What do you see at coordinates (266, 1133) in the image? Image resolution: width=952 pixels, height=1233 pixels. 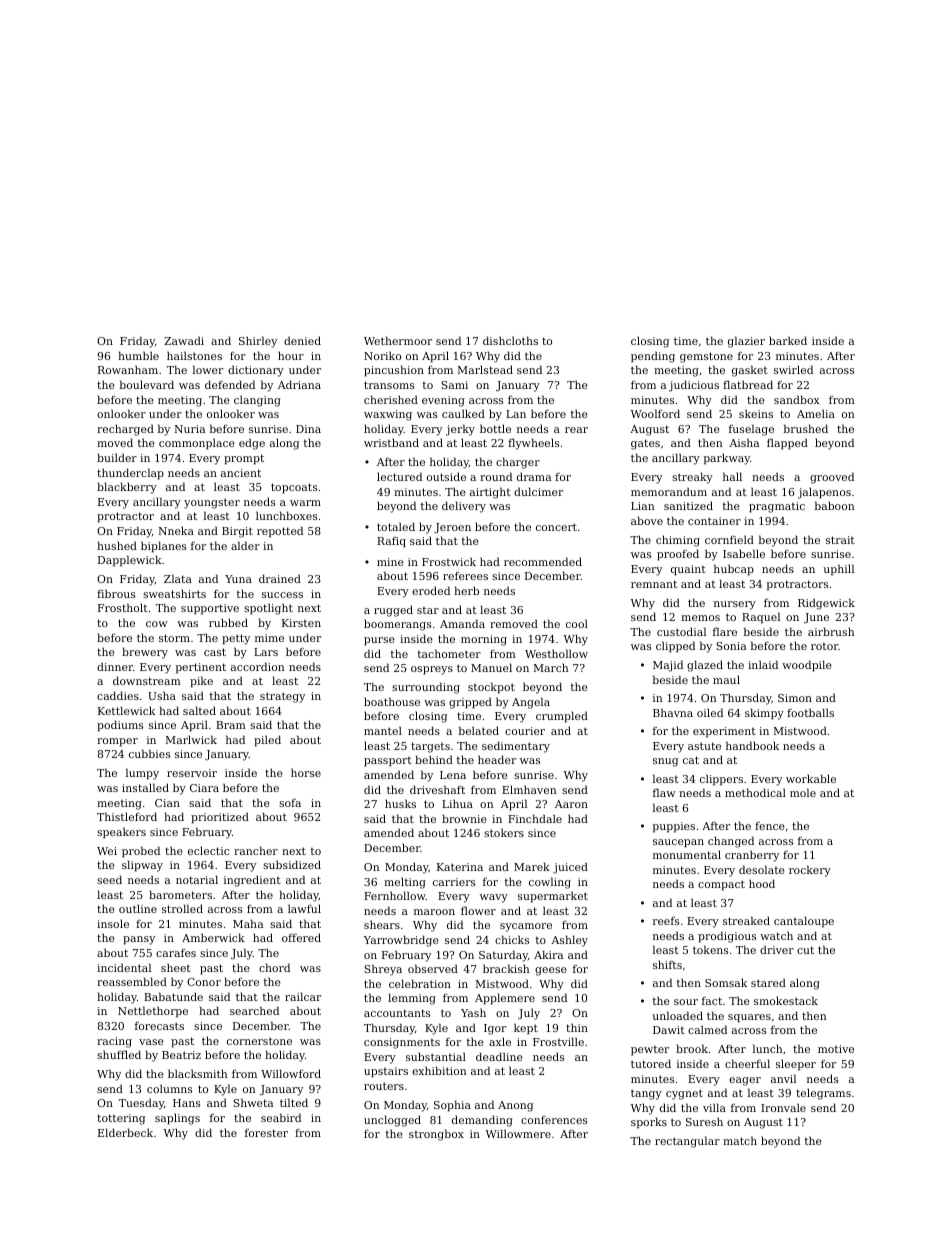 I see `forester` at bounding box center [266, 1133].
